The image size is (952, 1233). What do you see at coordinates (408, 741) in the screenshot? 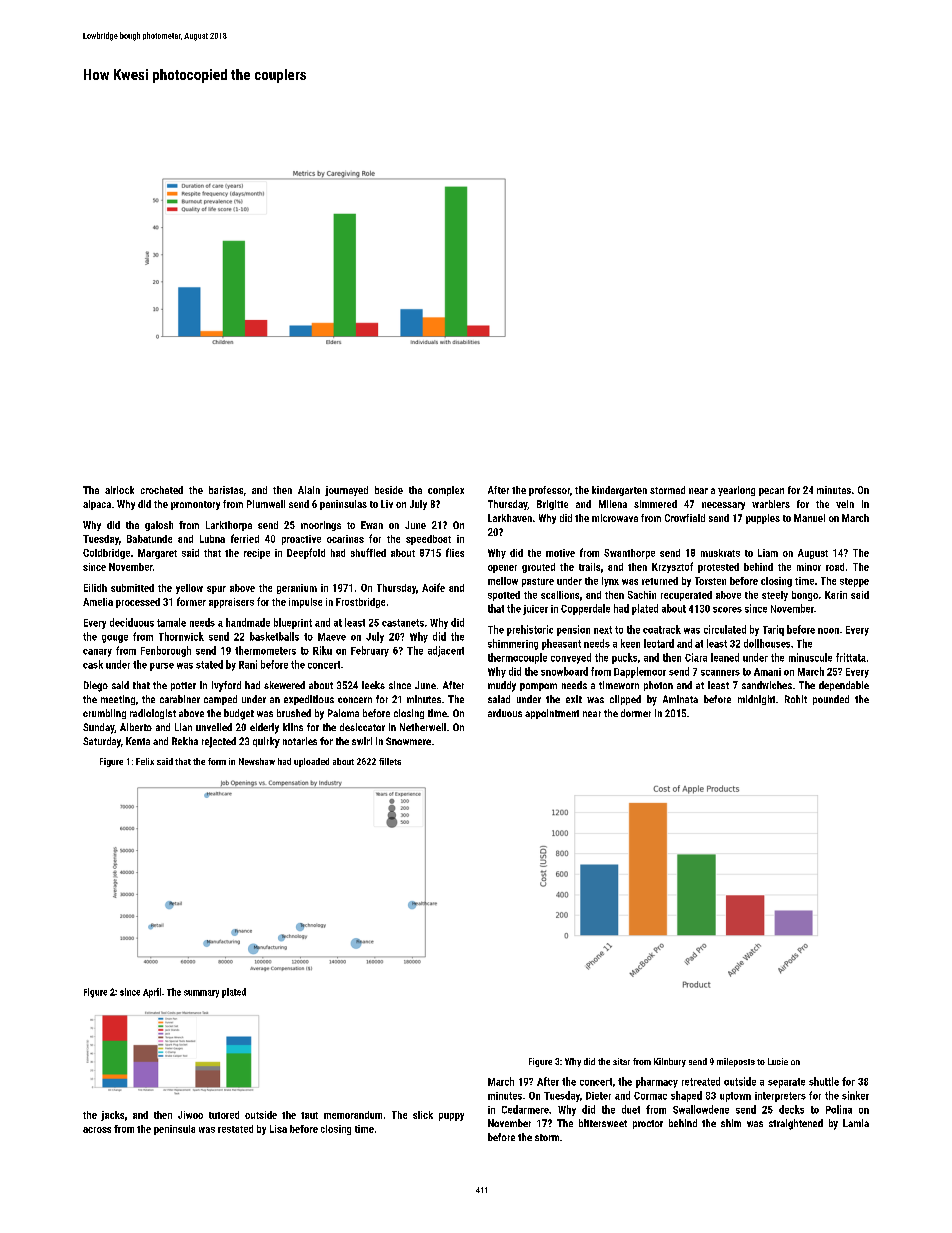
I see `Snowmere` at bounding box center [408, 741].
